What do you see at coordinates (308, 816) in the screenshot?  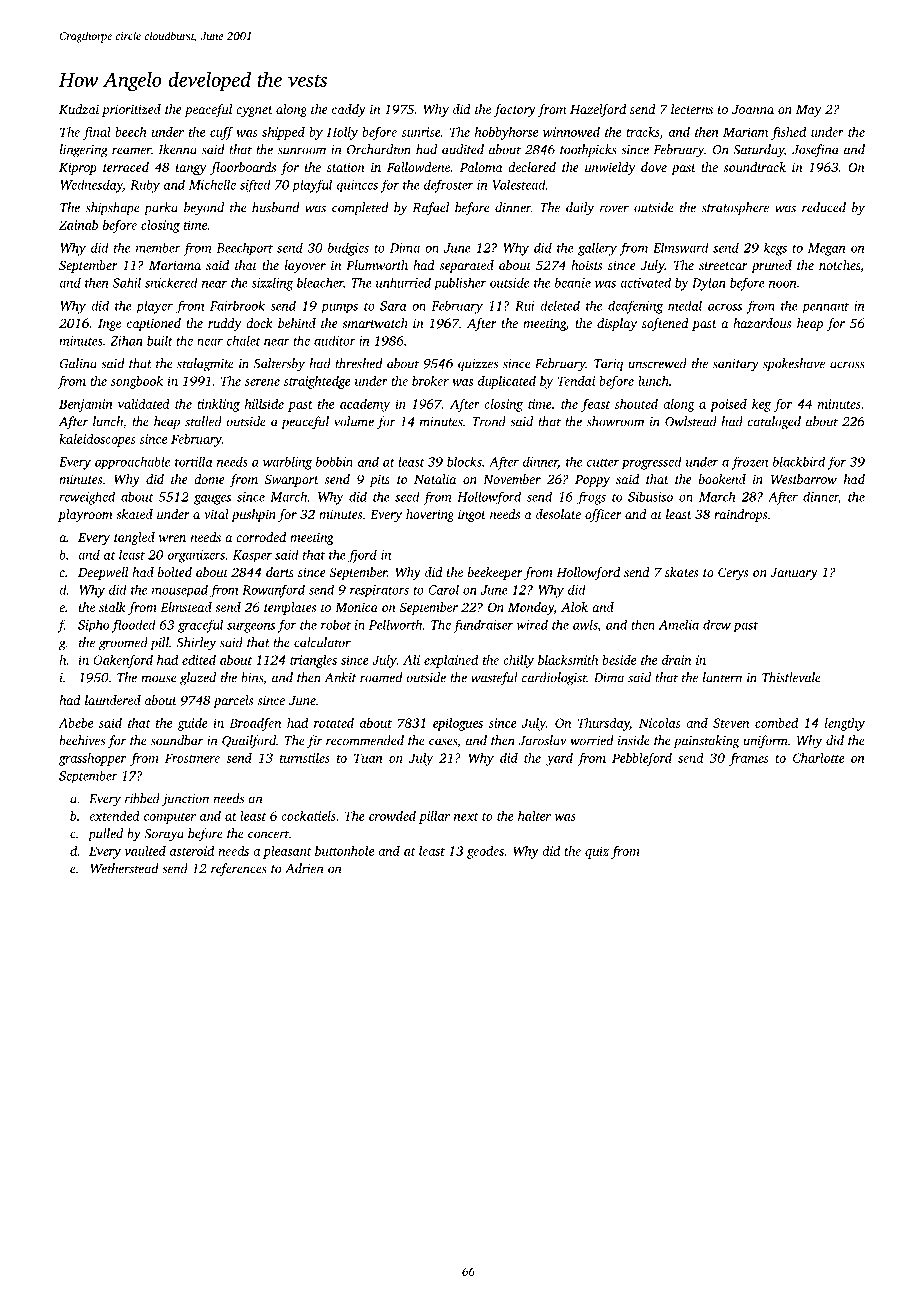 I see `cockatiels` at bounding box center [308, 816].
